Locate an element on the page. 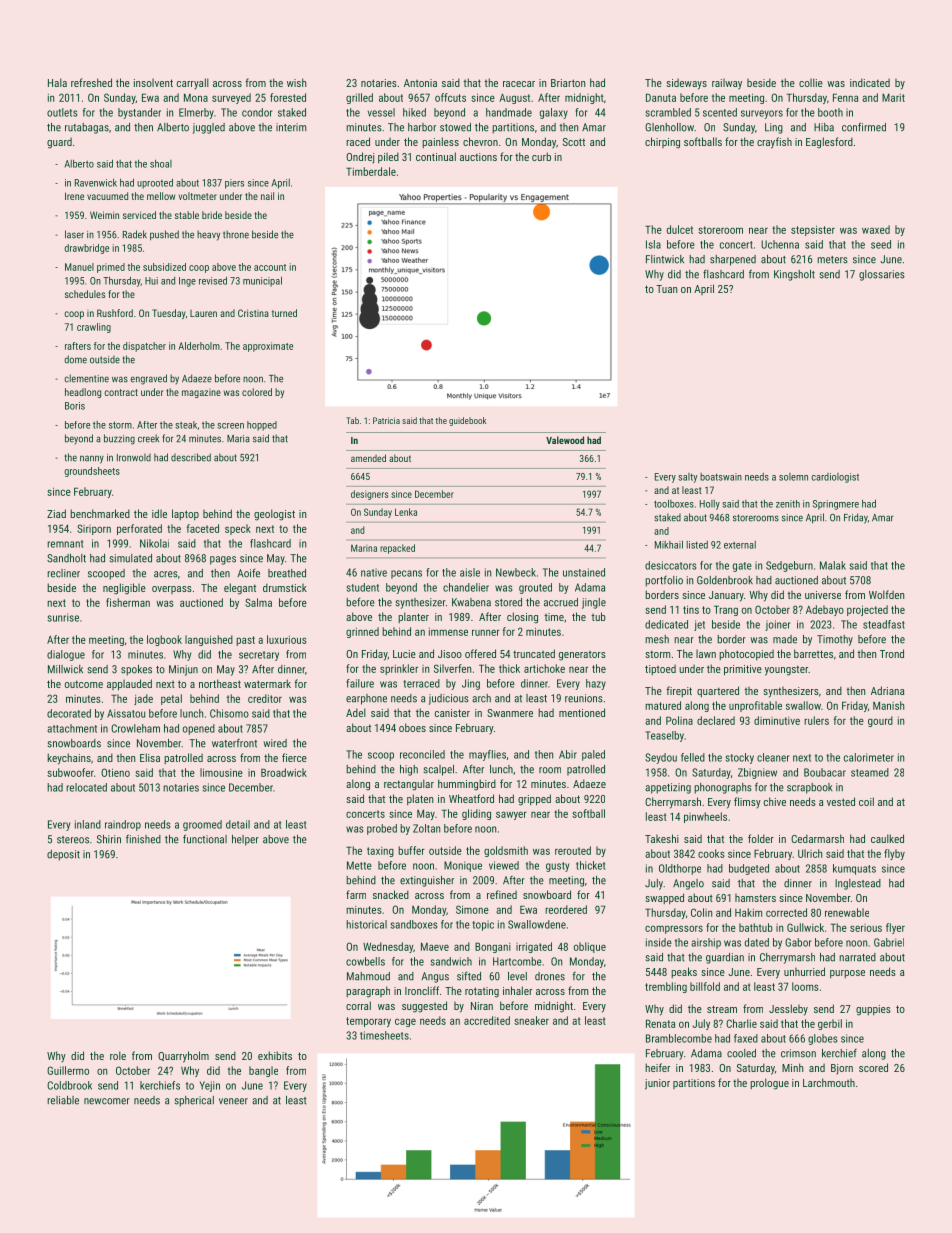 The width and height of the document is (952, 1233). collie is located at coordinates (811, 82).
